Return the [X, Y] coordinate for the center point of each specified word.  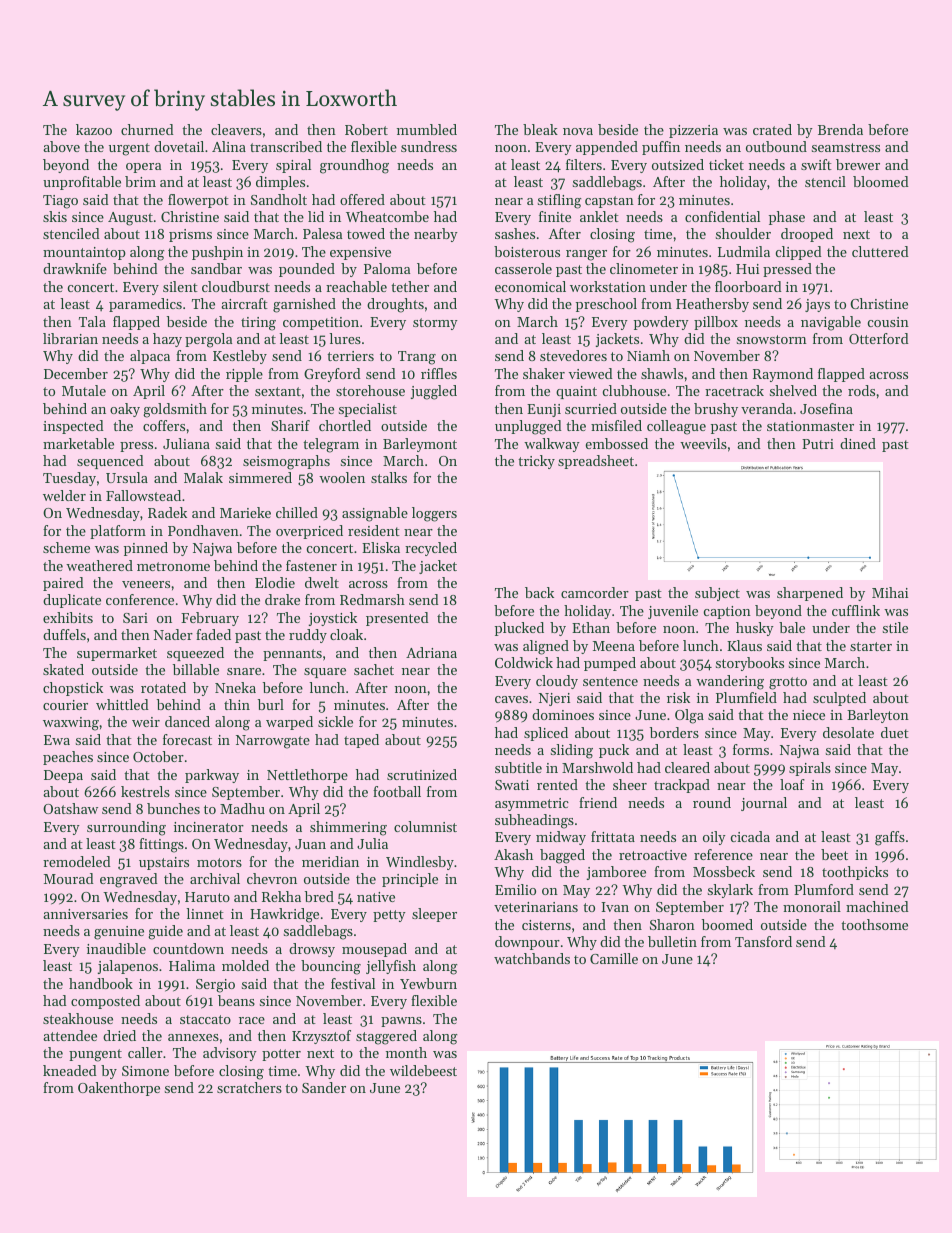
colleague [676, 427]
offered [362, 199]
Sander [324, 1087]
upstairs [164, 863]
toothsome [874, 924]
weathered [99, 565]
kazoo [94, 129]
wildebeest [423, 1070]
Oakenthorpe [119, 1089]
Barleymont [420, 445]
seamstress [846, 147]
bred [319, 896]
